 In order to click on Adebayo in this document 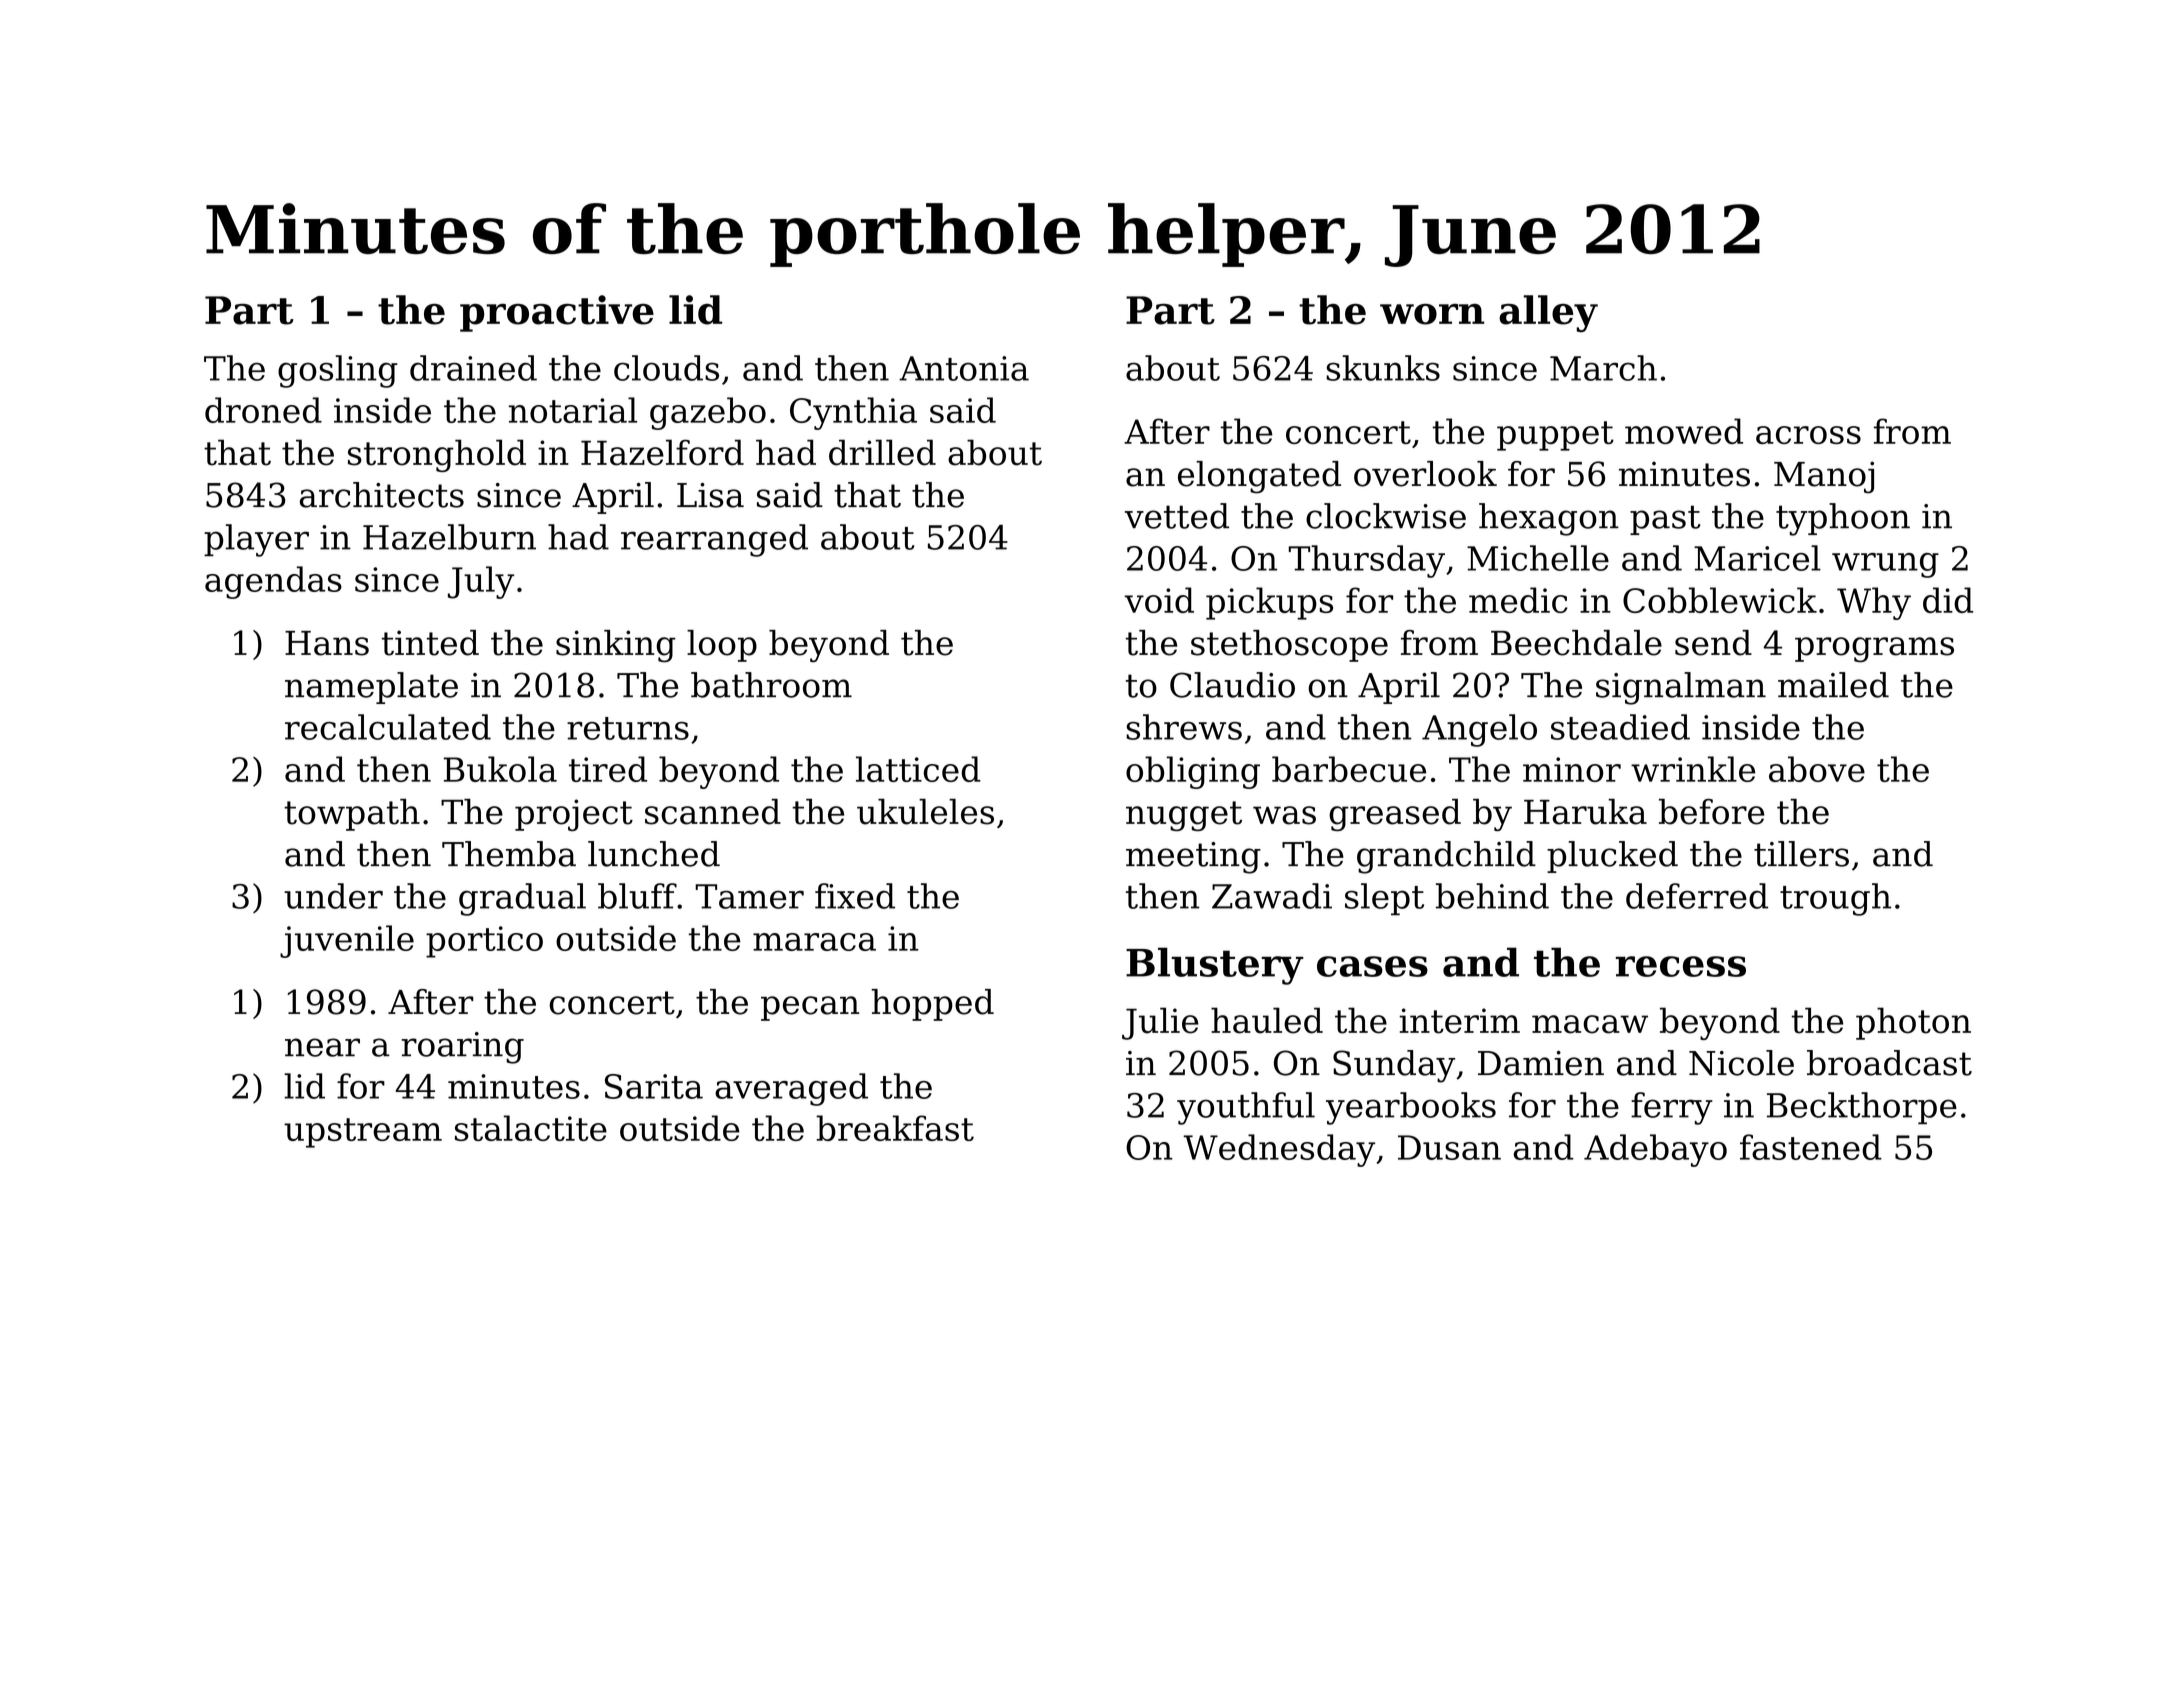, I will do `click(1655, 1150)`.
